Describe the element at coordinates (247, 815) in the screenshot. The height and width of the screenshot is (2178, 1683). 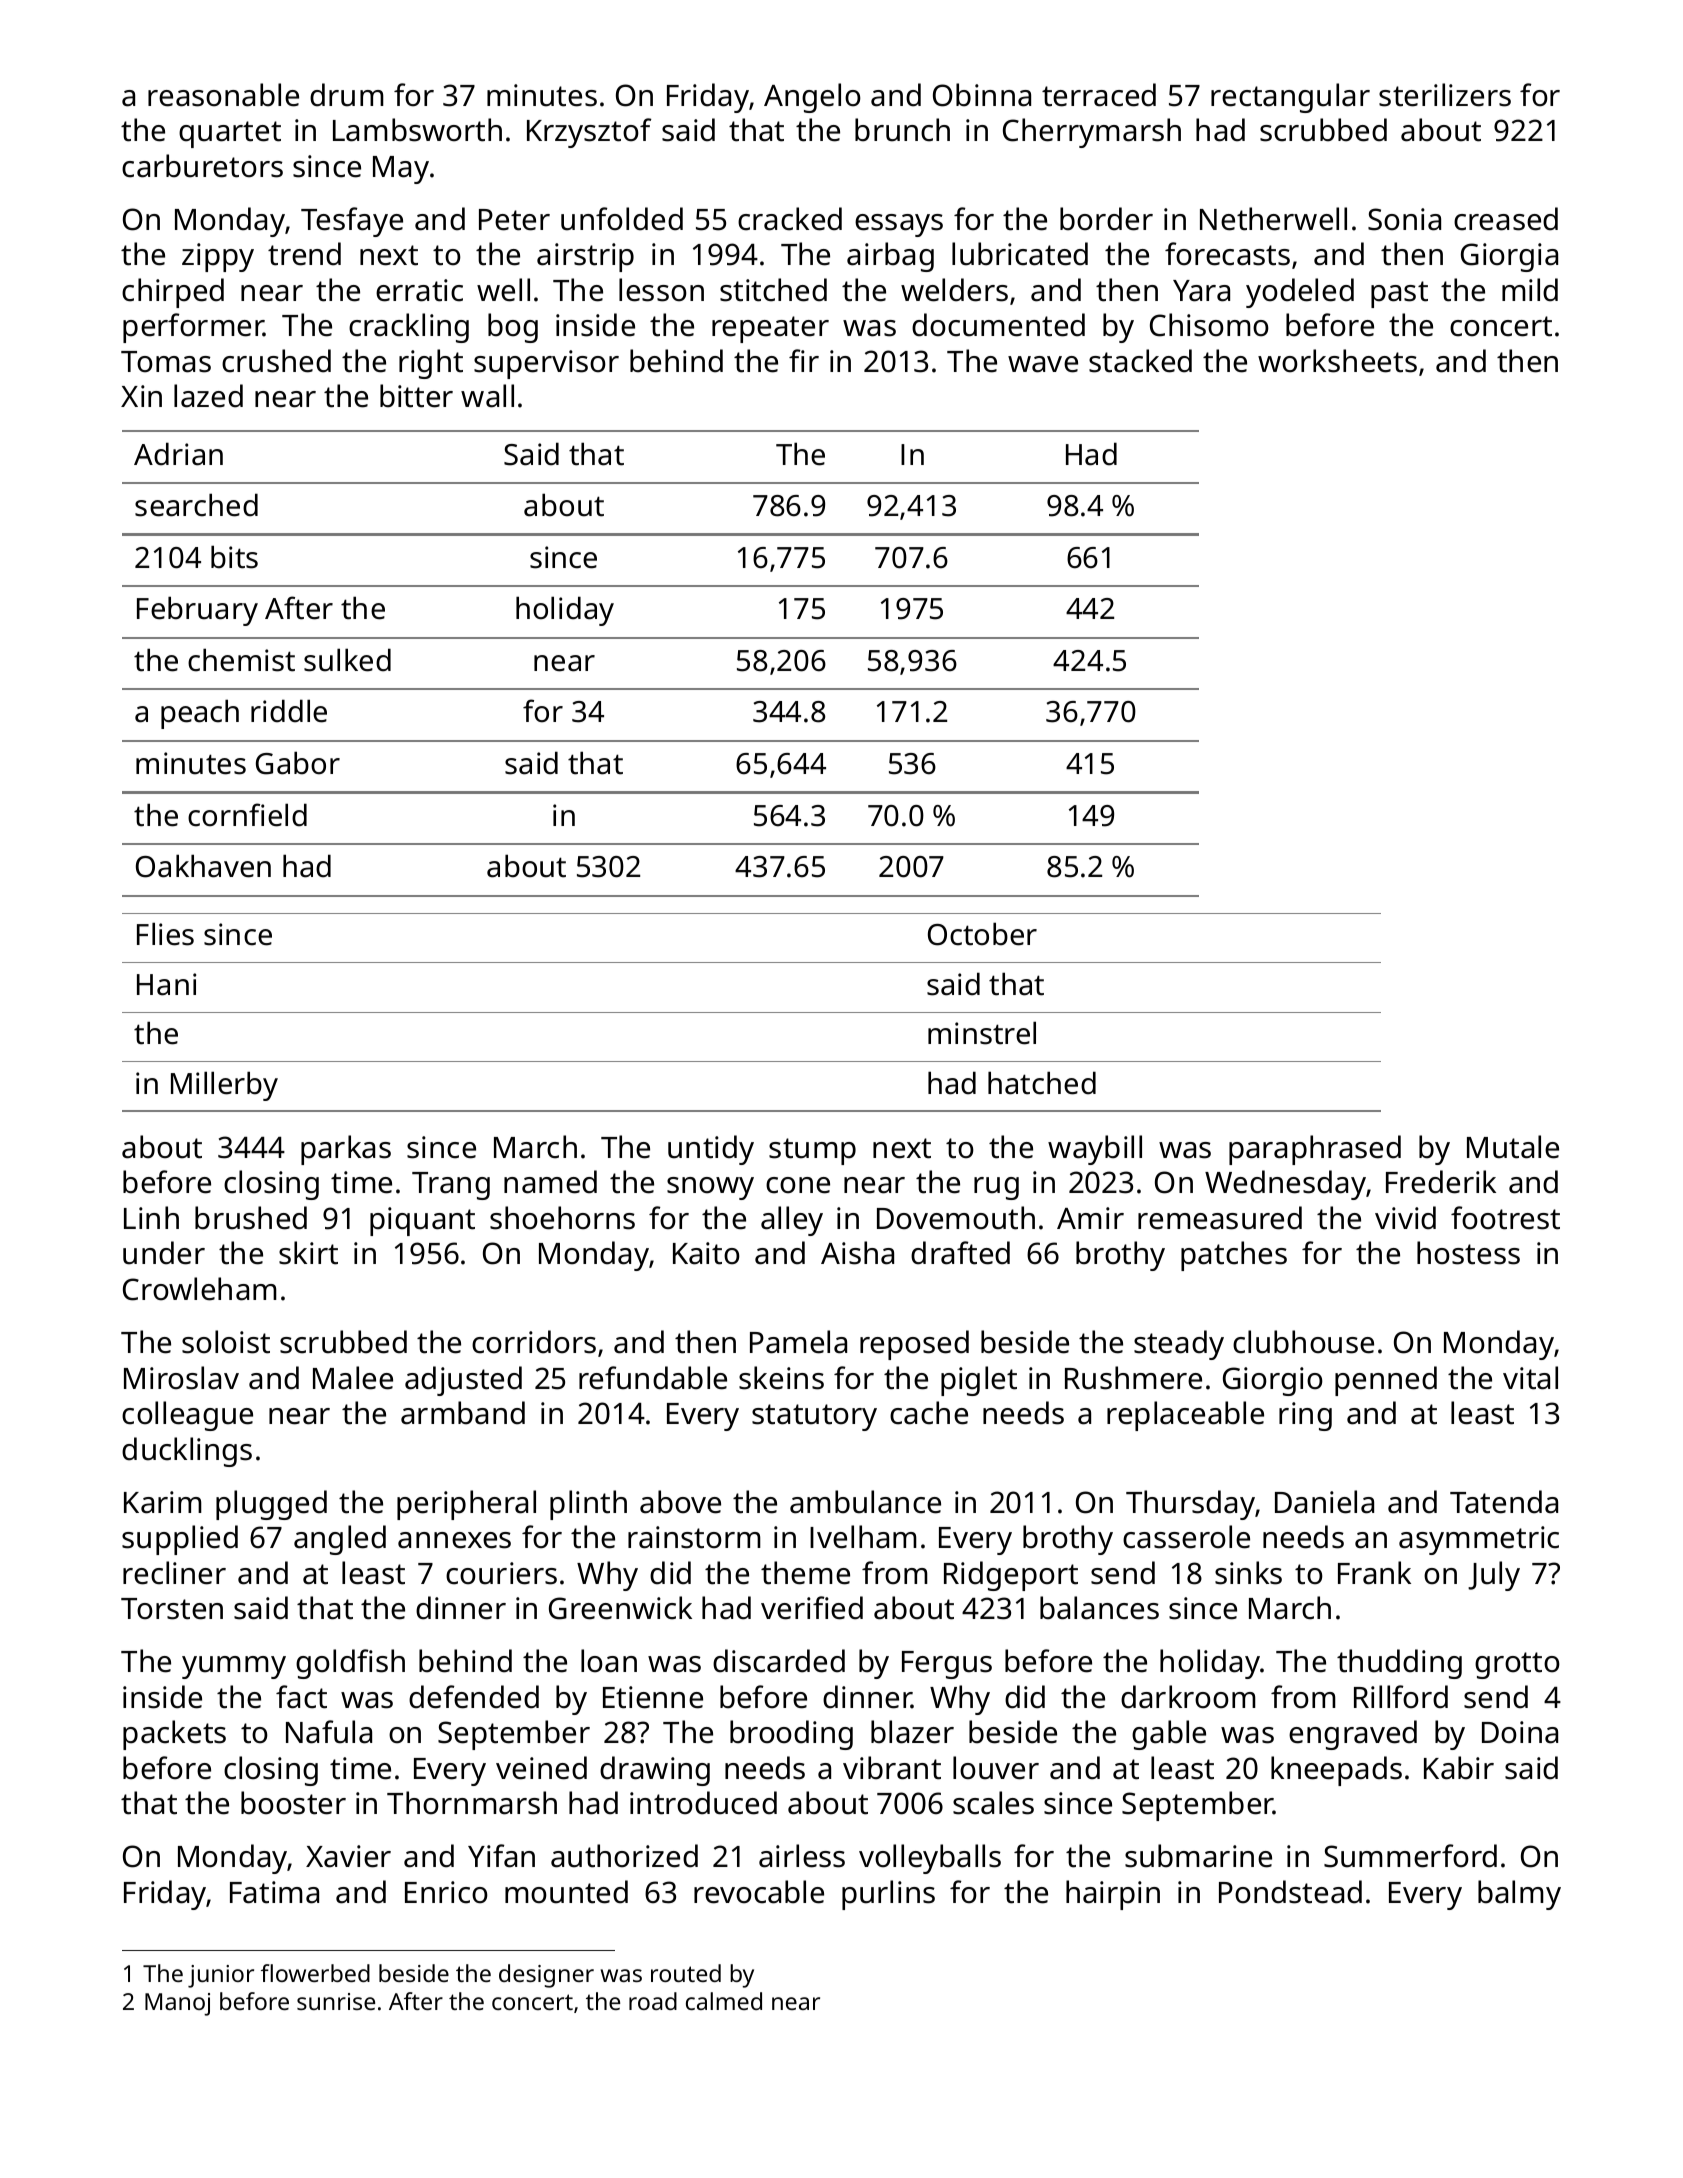
I see `cornfield` at that location.
